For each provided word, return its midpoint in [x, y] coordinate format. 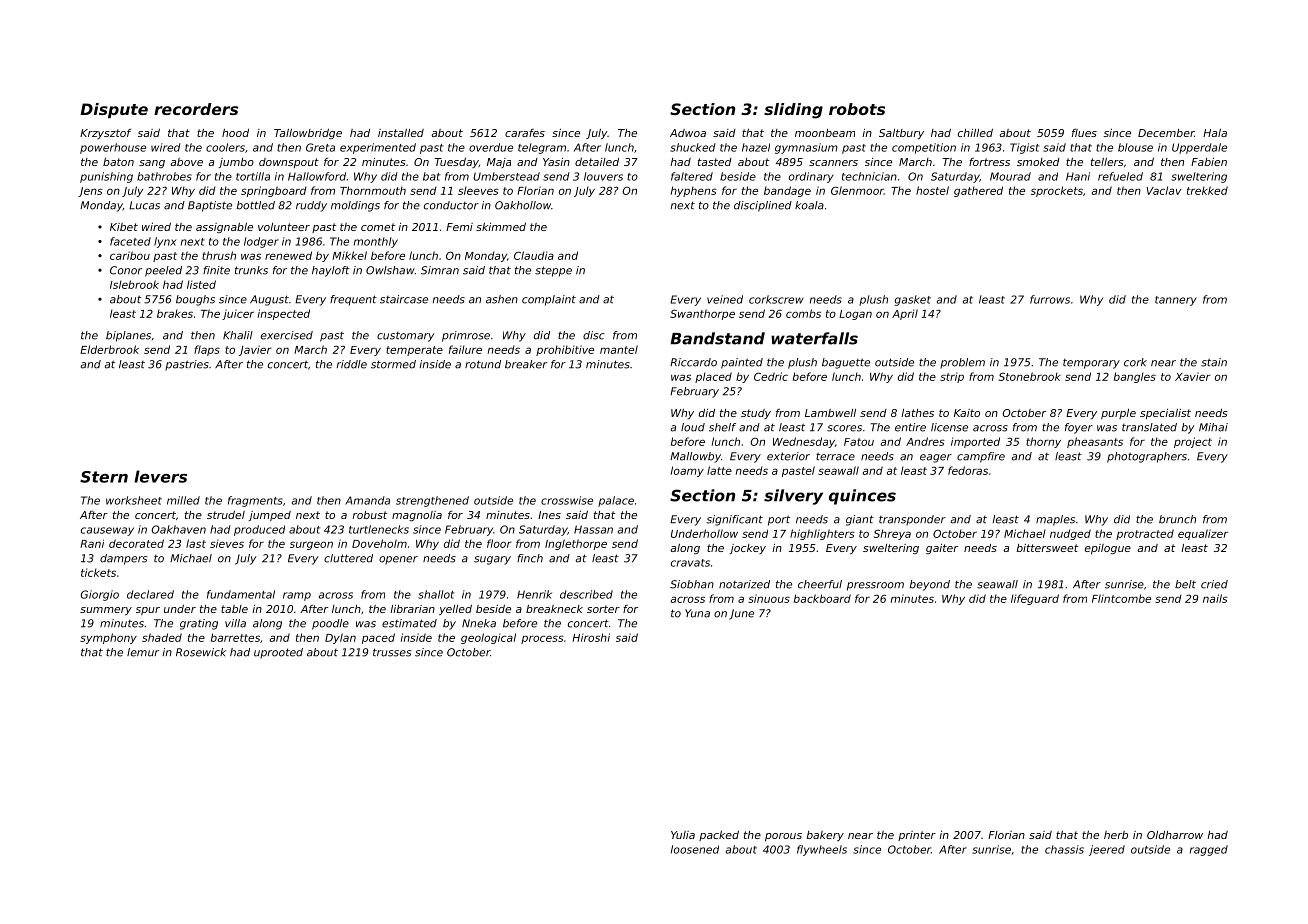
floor [499, 543]
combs [803, 313]
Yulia [683, 835]
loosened [695, 849]
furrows [1050, 299]
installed [401, 133]
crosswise [567, 500]
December [1166, 133]
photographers [1147, 457]
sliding [793, 111]
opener [398, 560]
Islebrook [134, 284]
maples [1055, 520]
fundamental [241, 594]
